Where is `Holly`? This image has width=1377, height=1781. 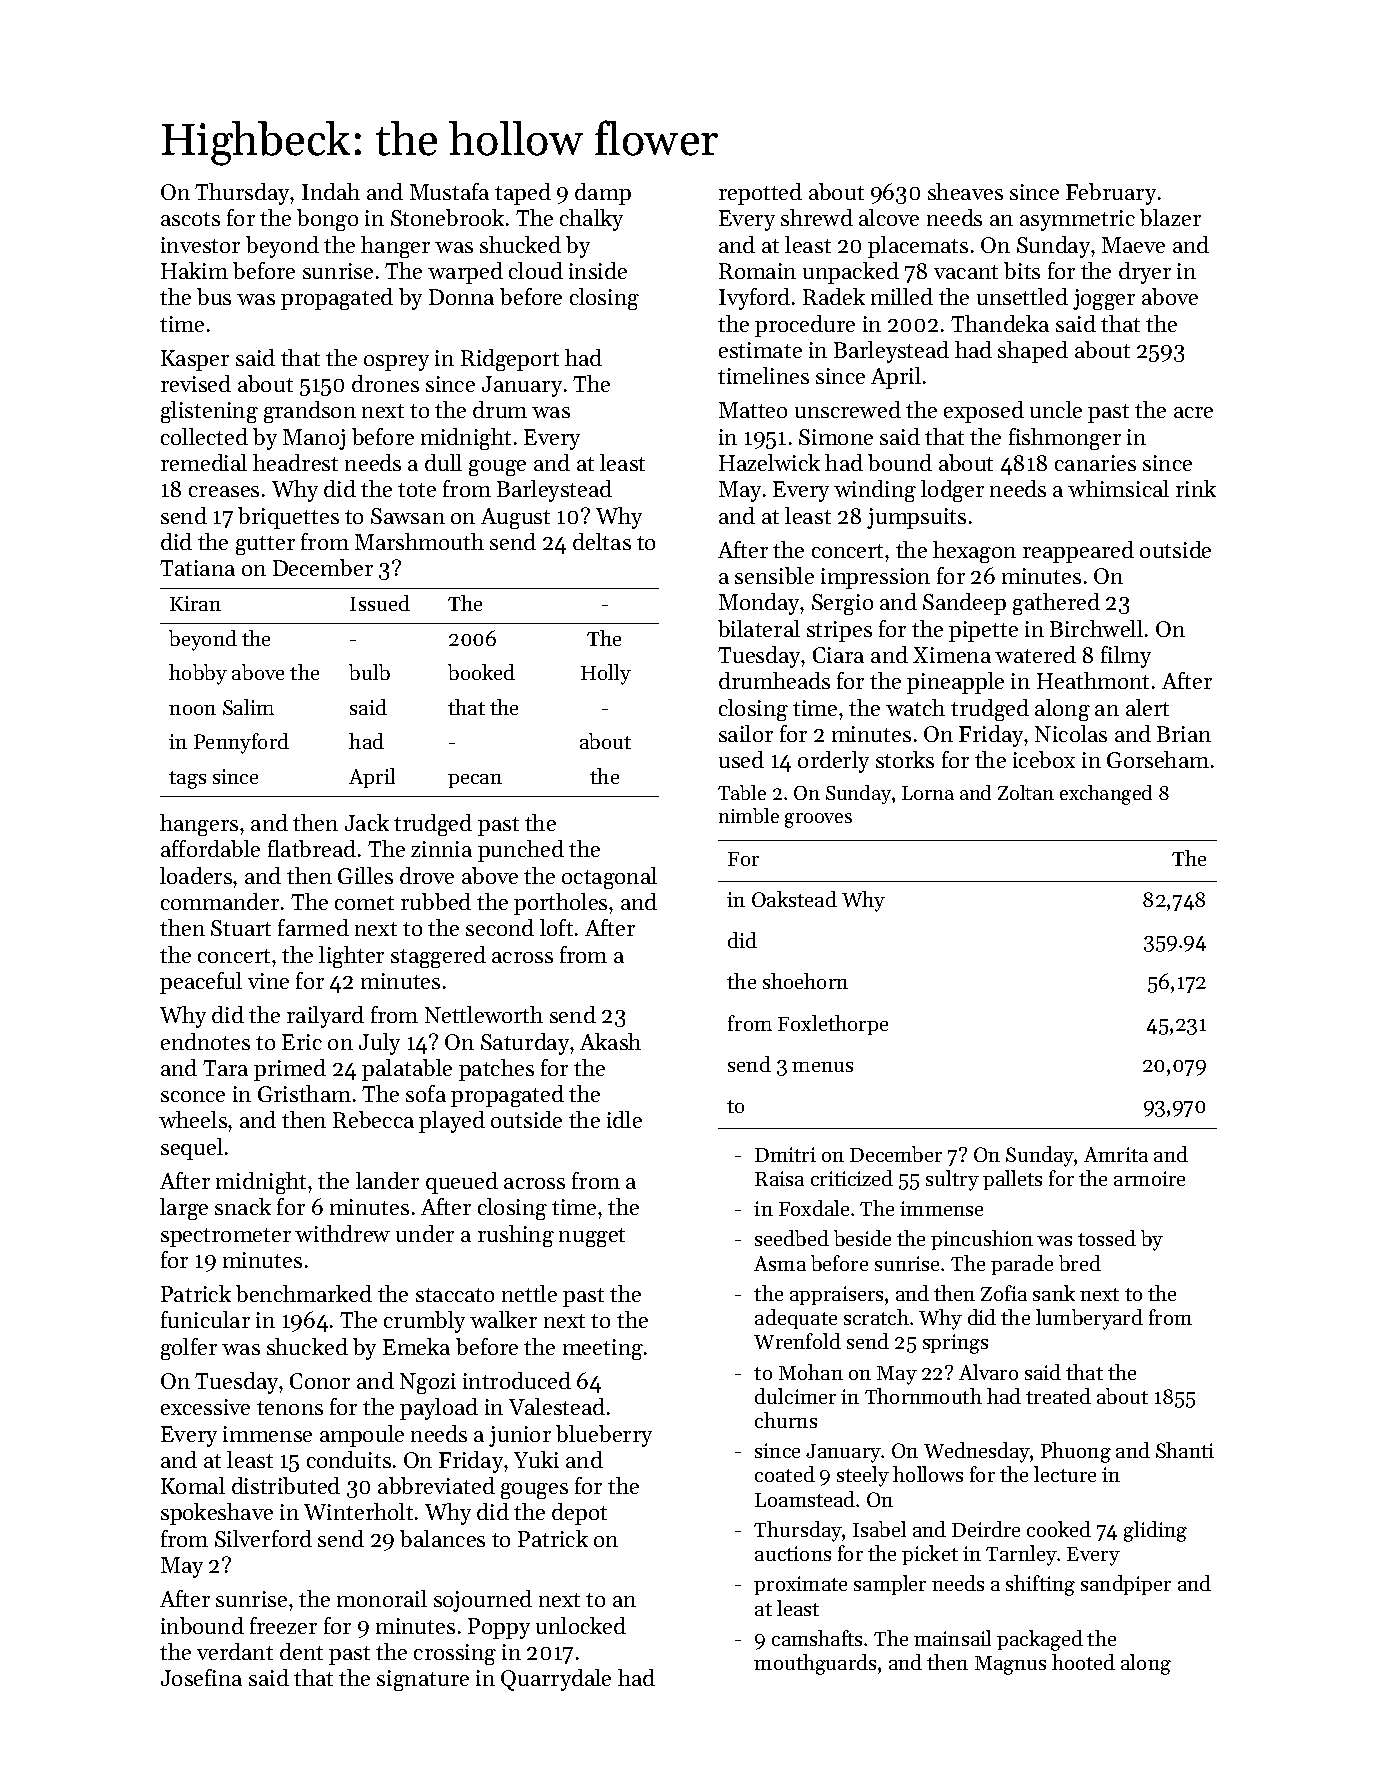 Holly is located at coordinates (606, 674).
